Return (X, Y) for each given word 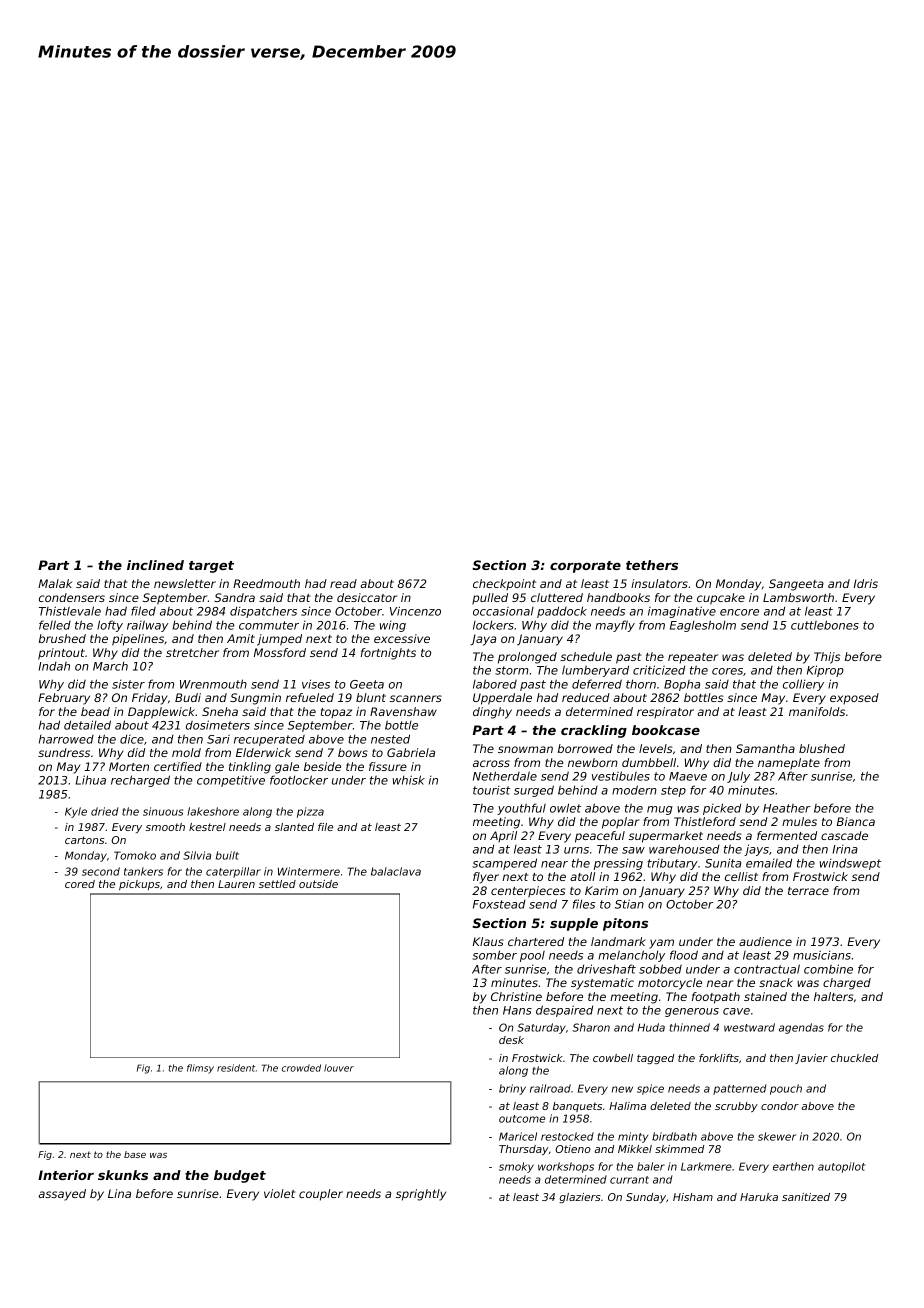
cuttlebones (825, 625)
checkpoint (504, 584)
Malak (55, 583)
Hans (517, 1010)
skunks (123, 1175)
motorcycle (670, 984)
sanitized (806, 1197)
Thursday (524, 1150)
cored (80, 884)
